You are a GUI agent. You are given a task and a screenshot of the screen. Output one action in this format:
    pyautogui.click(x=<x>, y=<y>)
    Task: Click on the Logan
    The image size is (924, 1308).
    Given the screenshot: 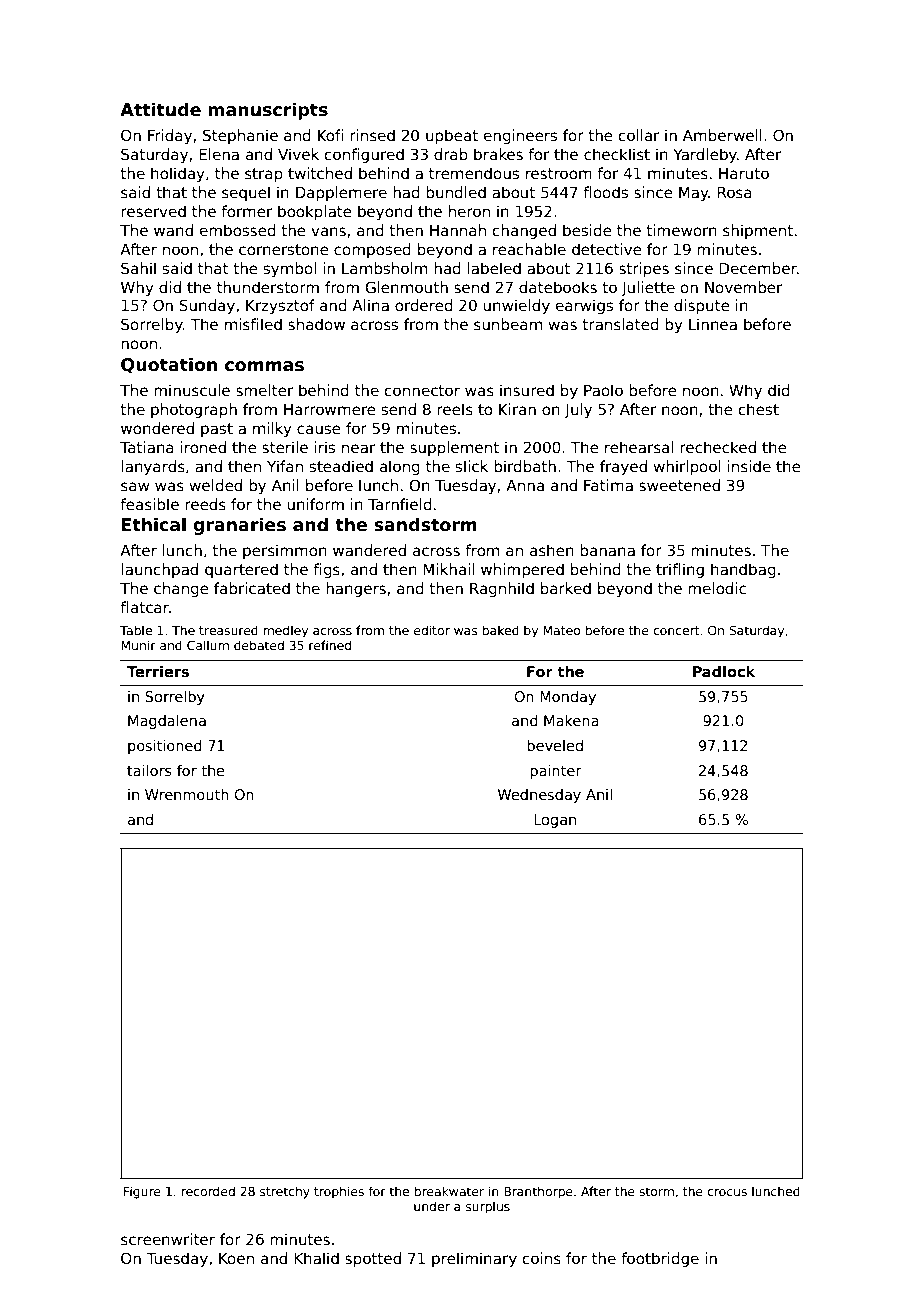 What is the action you would take?
    pyautogui.click(x=555, y=821)
